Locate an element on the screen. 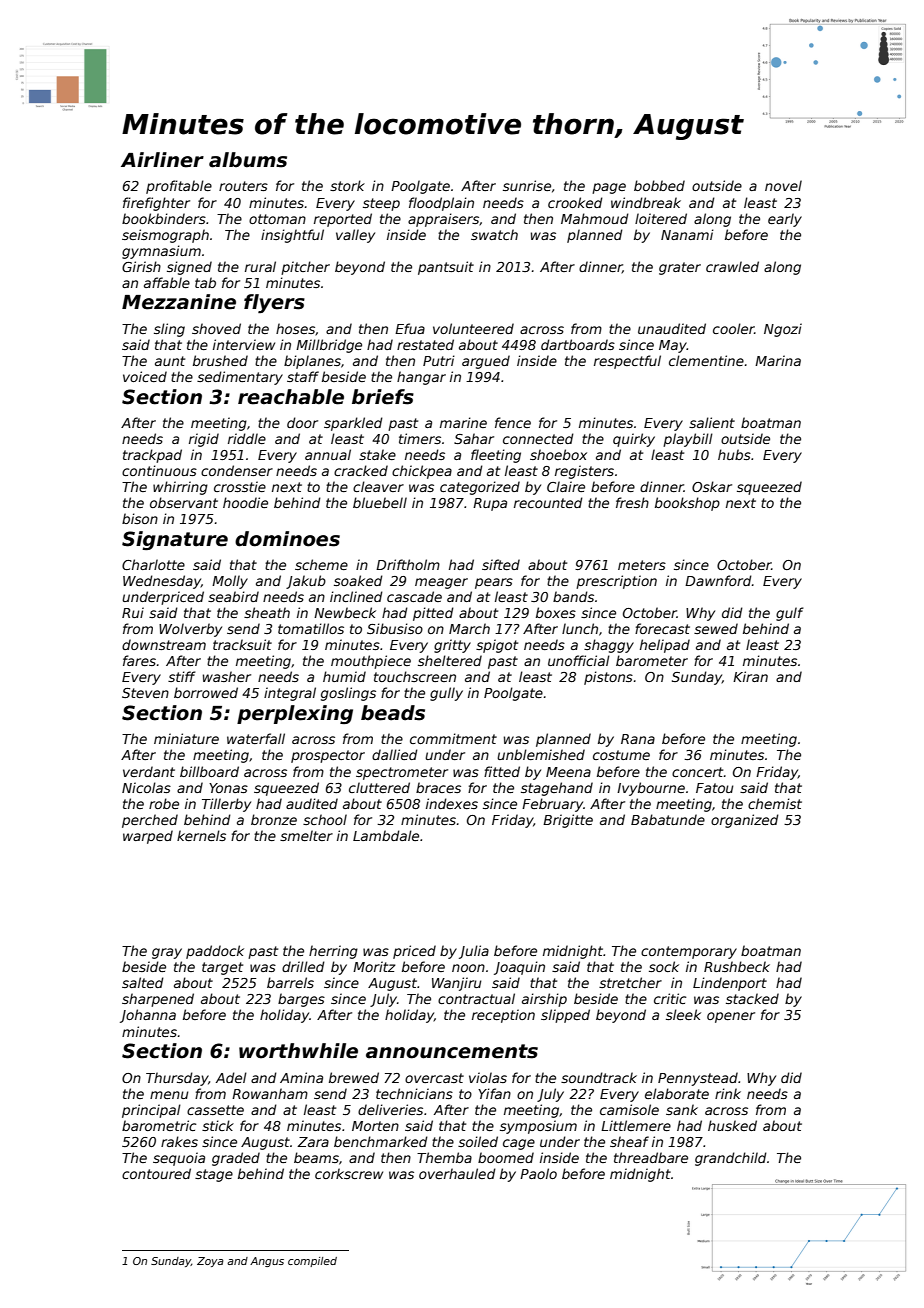 The height and width of the screenshot is (1308, 924). touchscreen is located at coordinates (415, 676).
